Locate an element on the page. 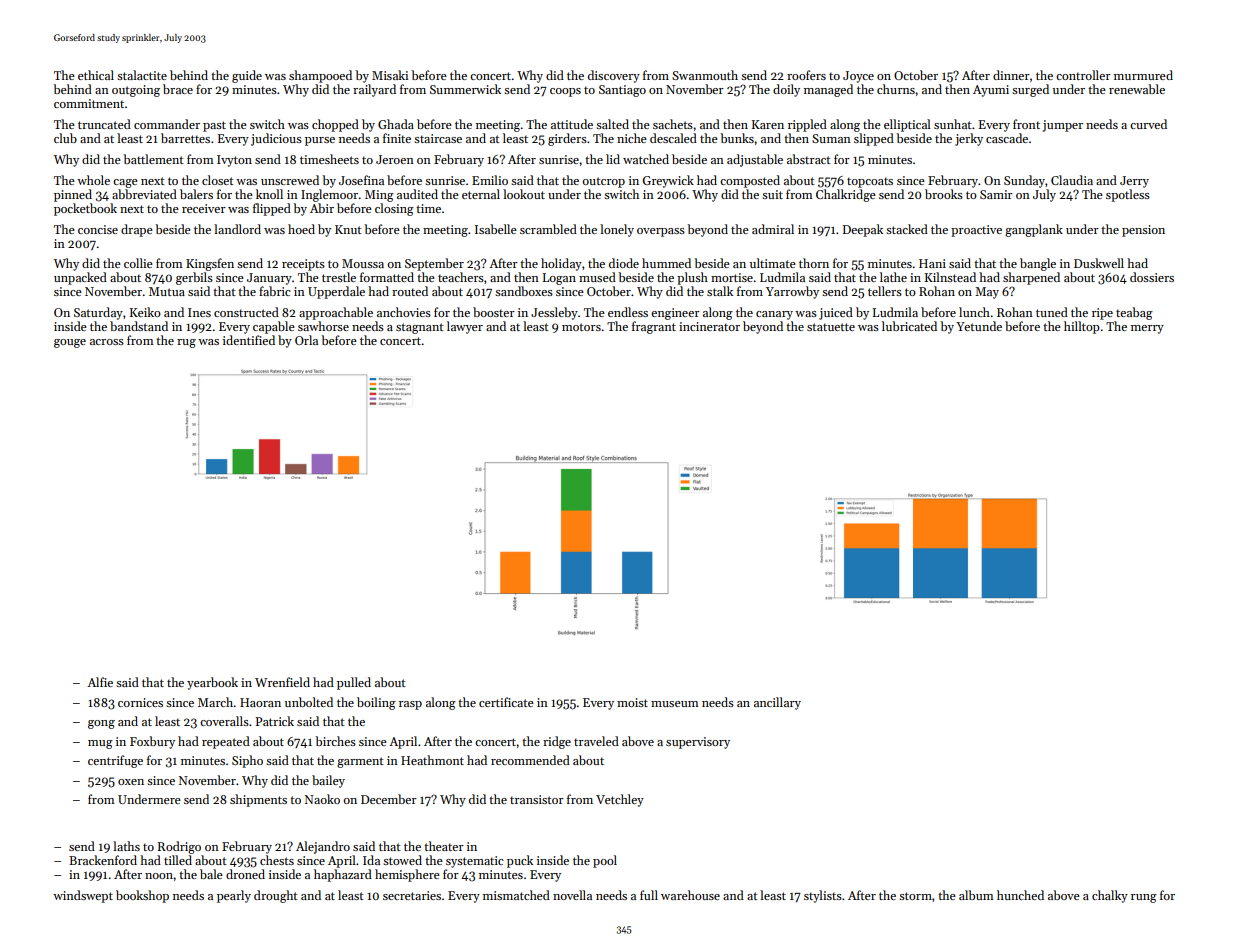 This page has width=1233, height=952. Orla is located at coordinates (306, 340).
